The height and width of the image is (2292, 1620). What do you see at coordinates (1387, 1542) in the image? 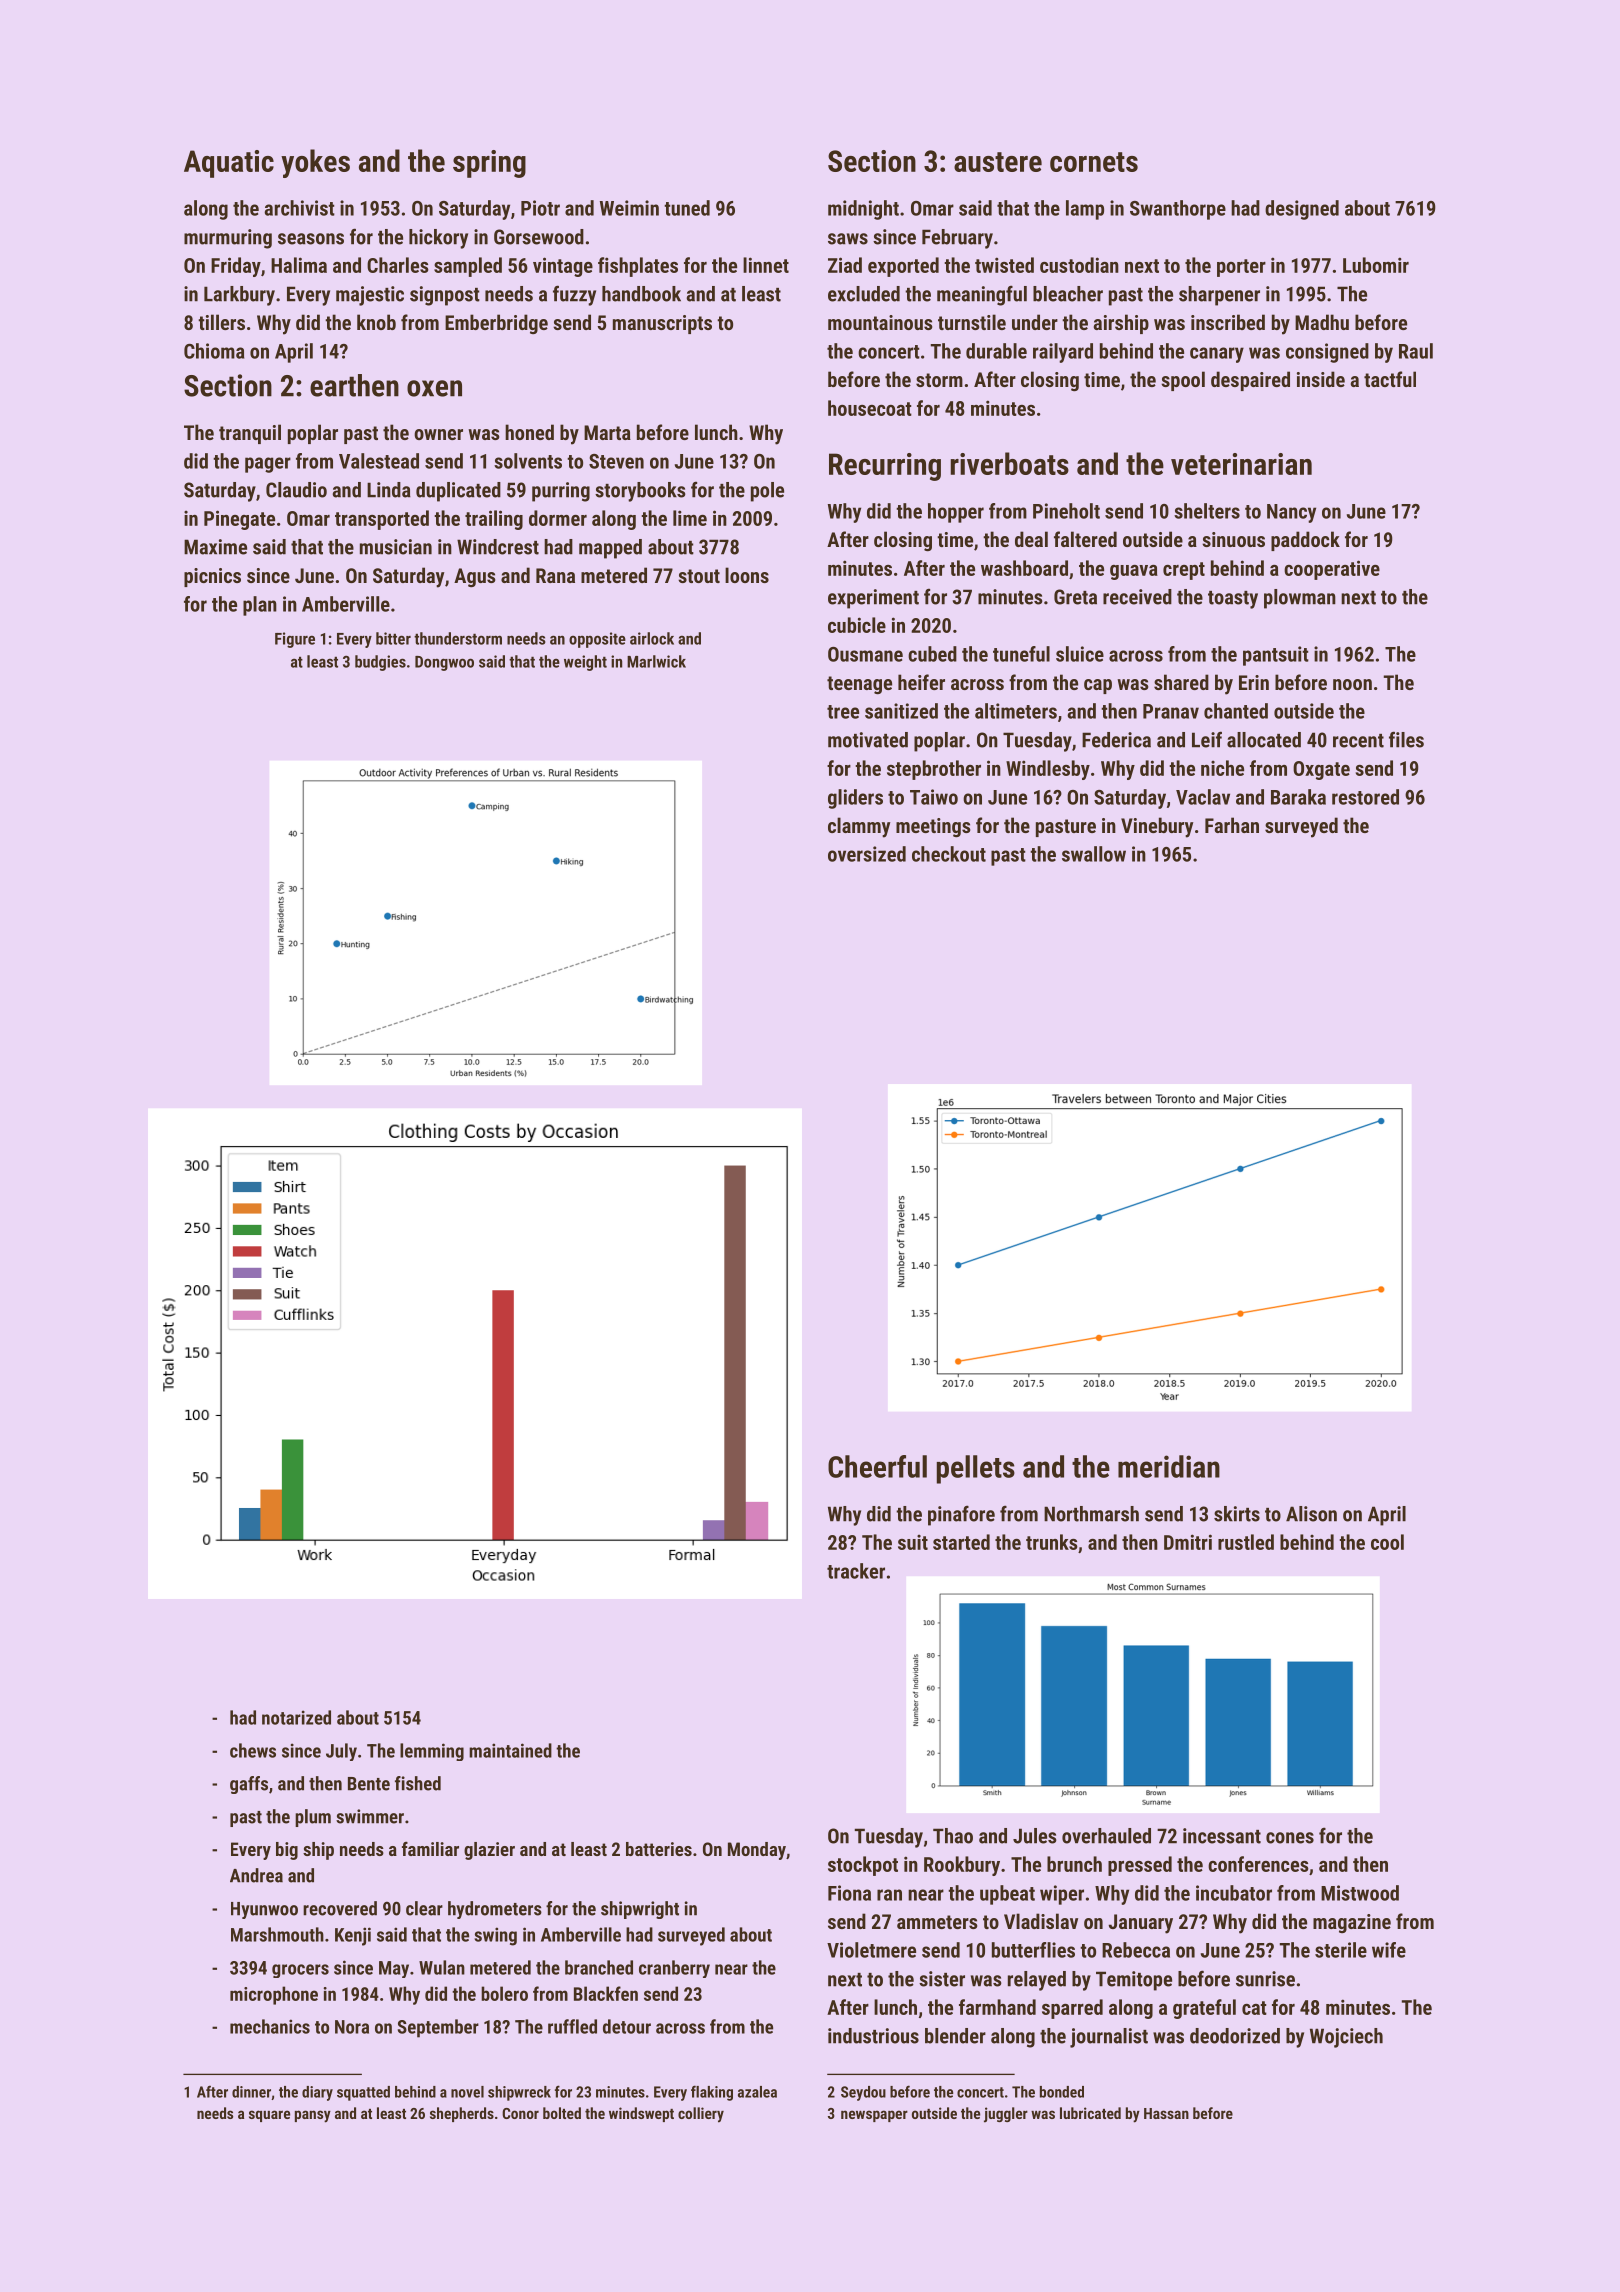
I see `cool` at bounding box center [1387, 1542].
